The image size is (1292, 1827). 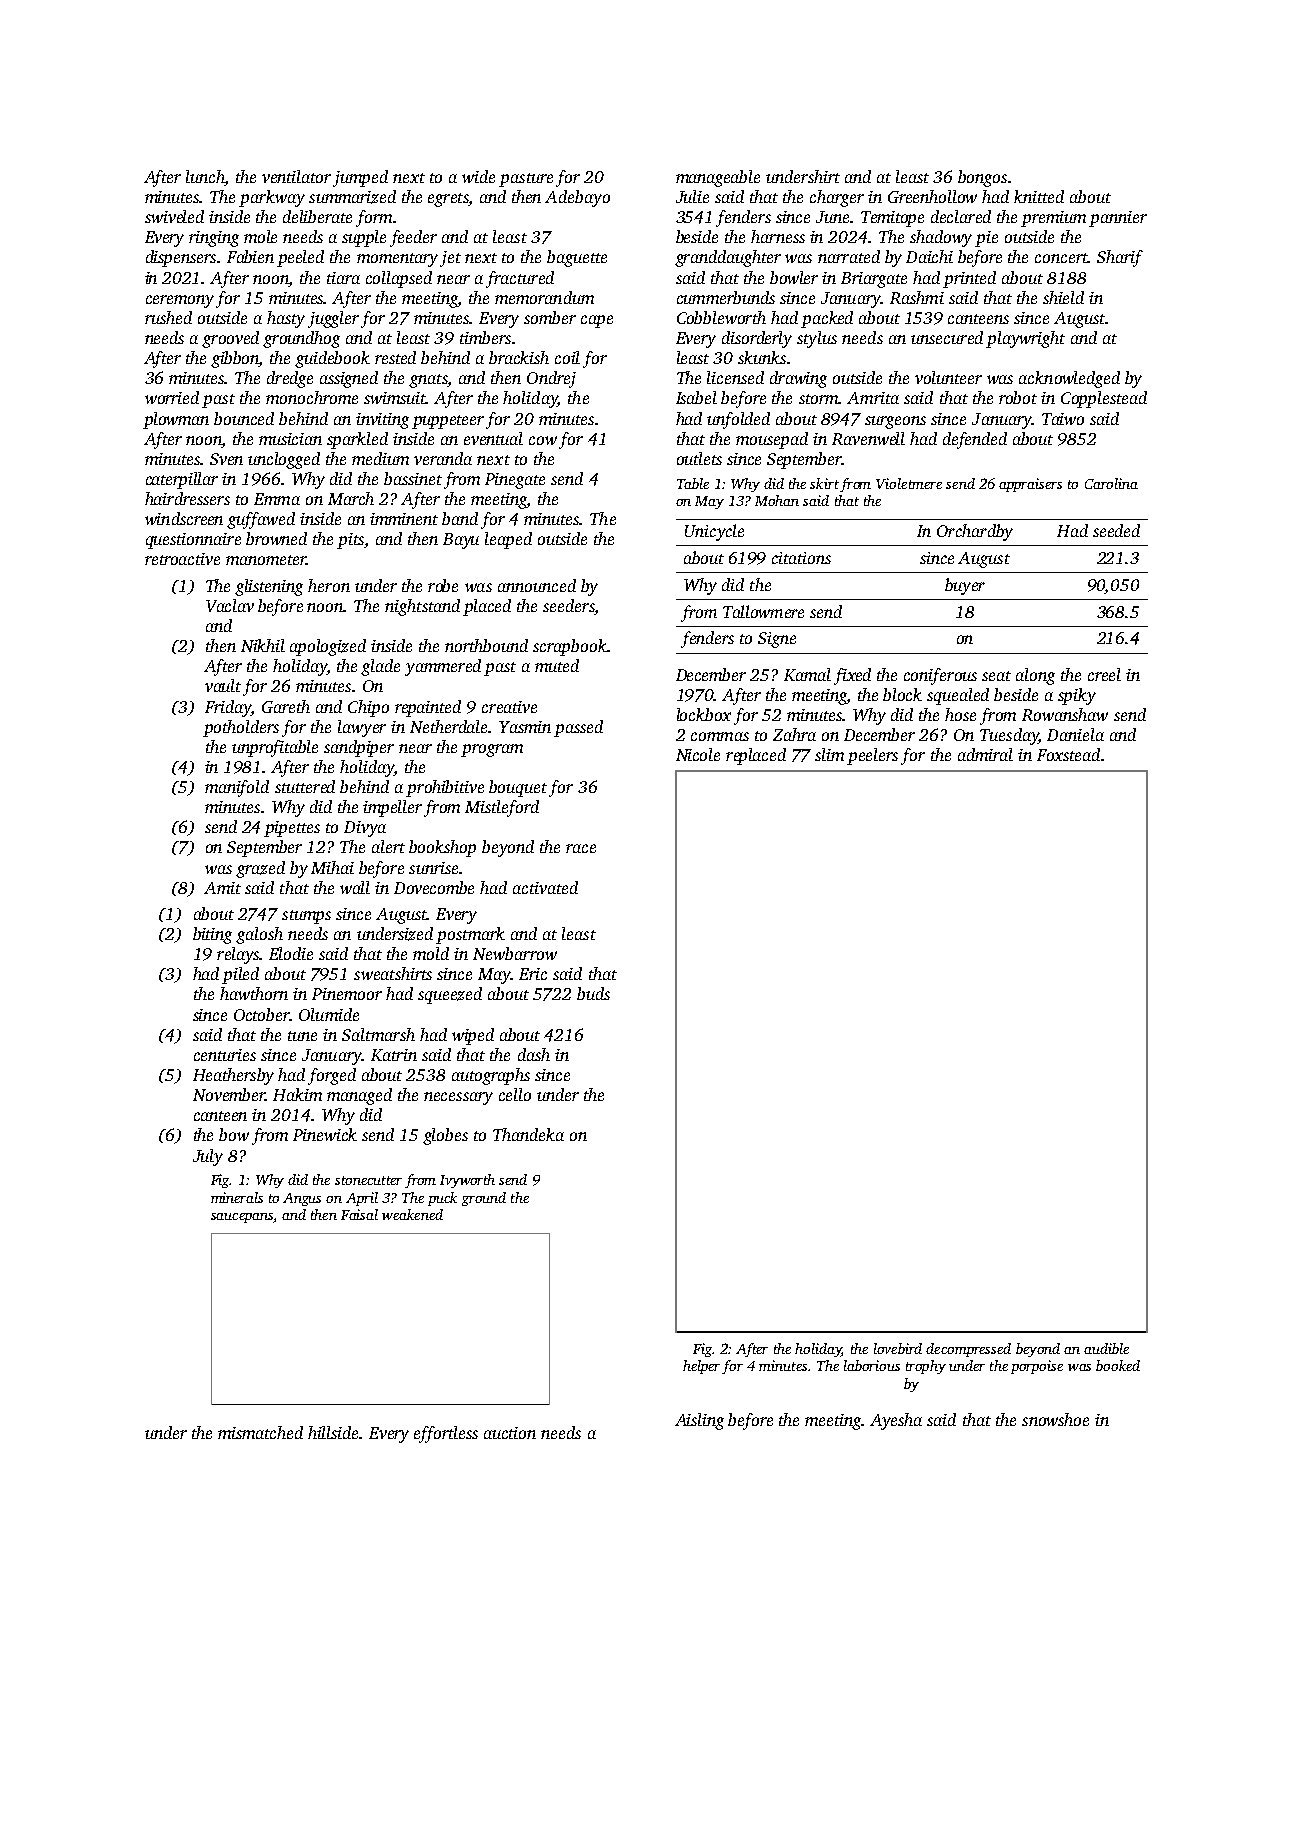 What do you see at coordinates (837, 198) in the screenshot?
I see `charger` at bounding box center [837, 198].
